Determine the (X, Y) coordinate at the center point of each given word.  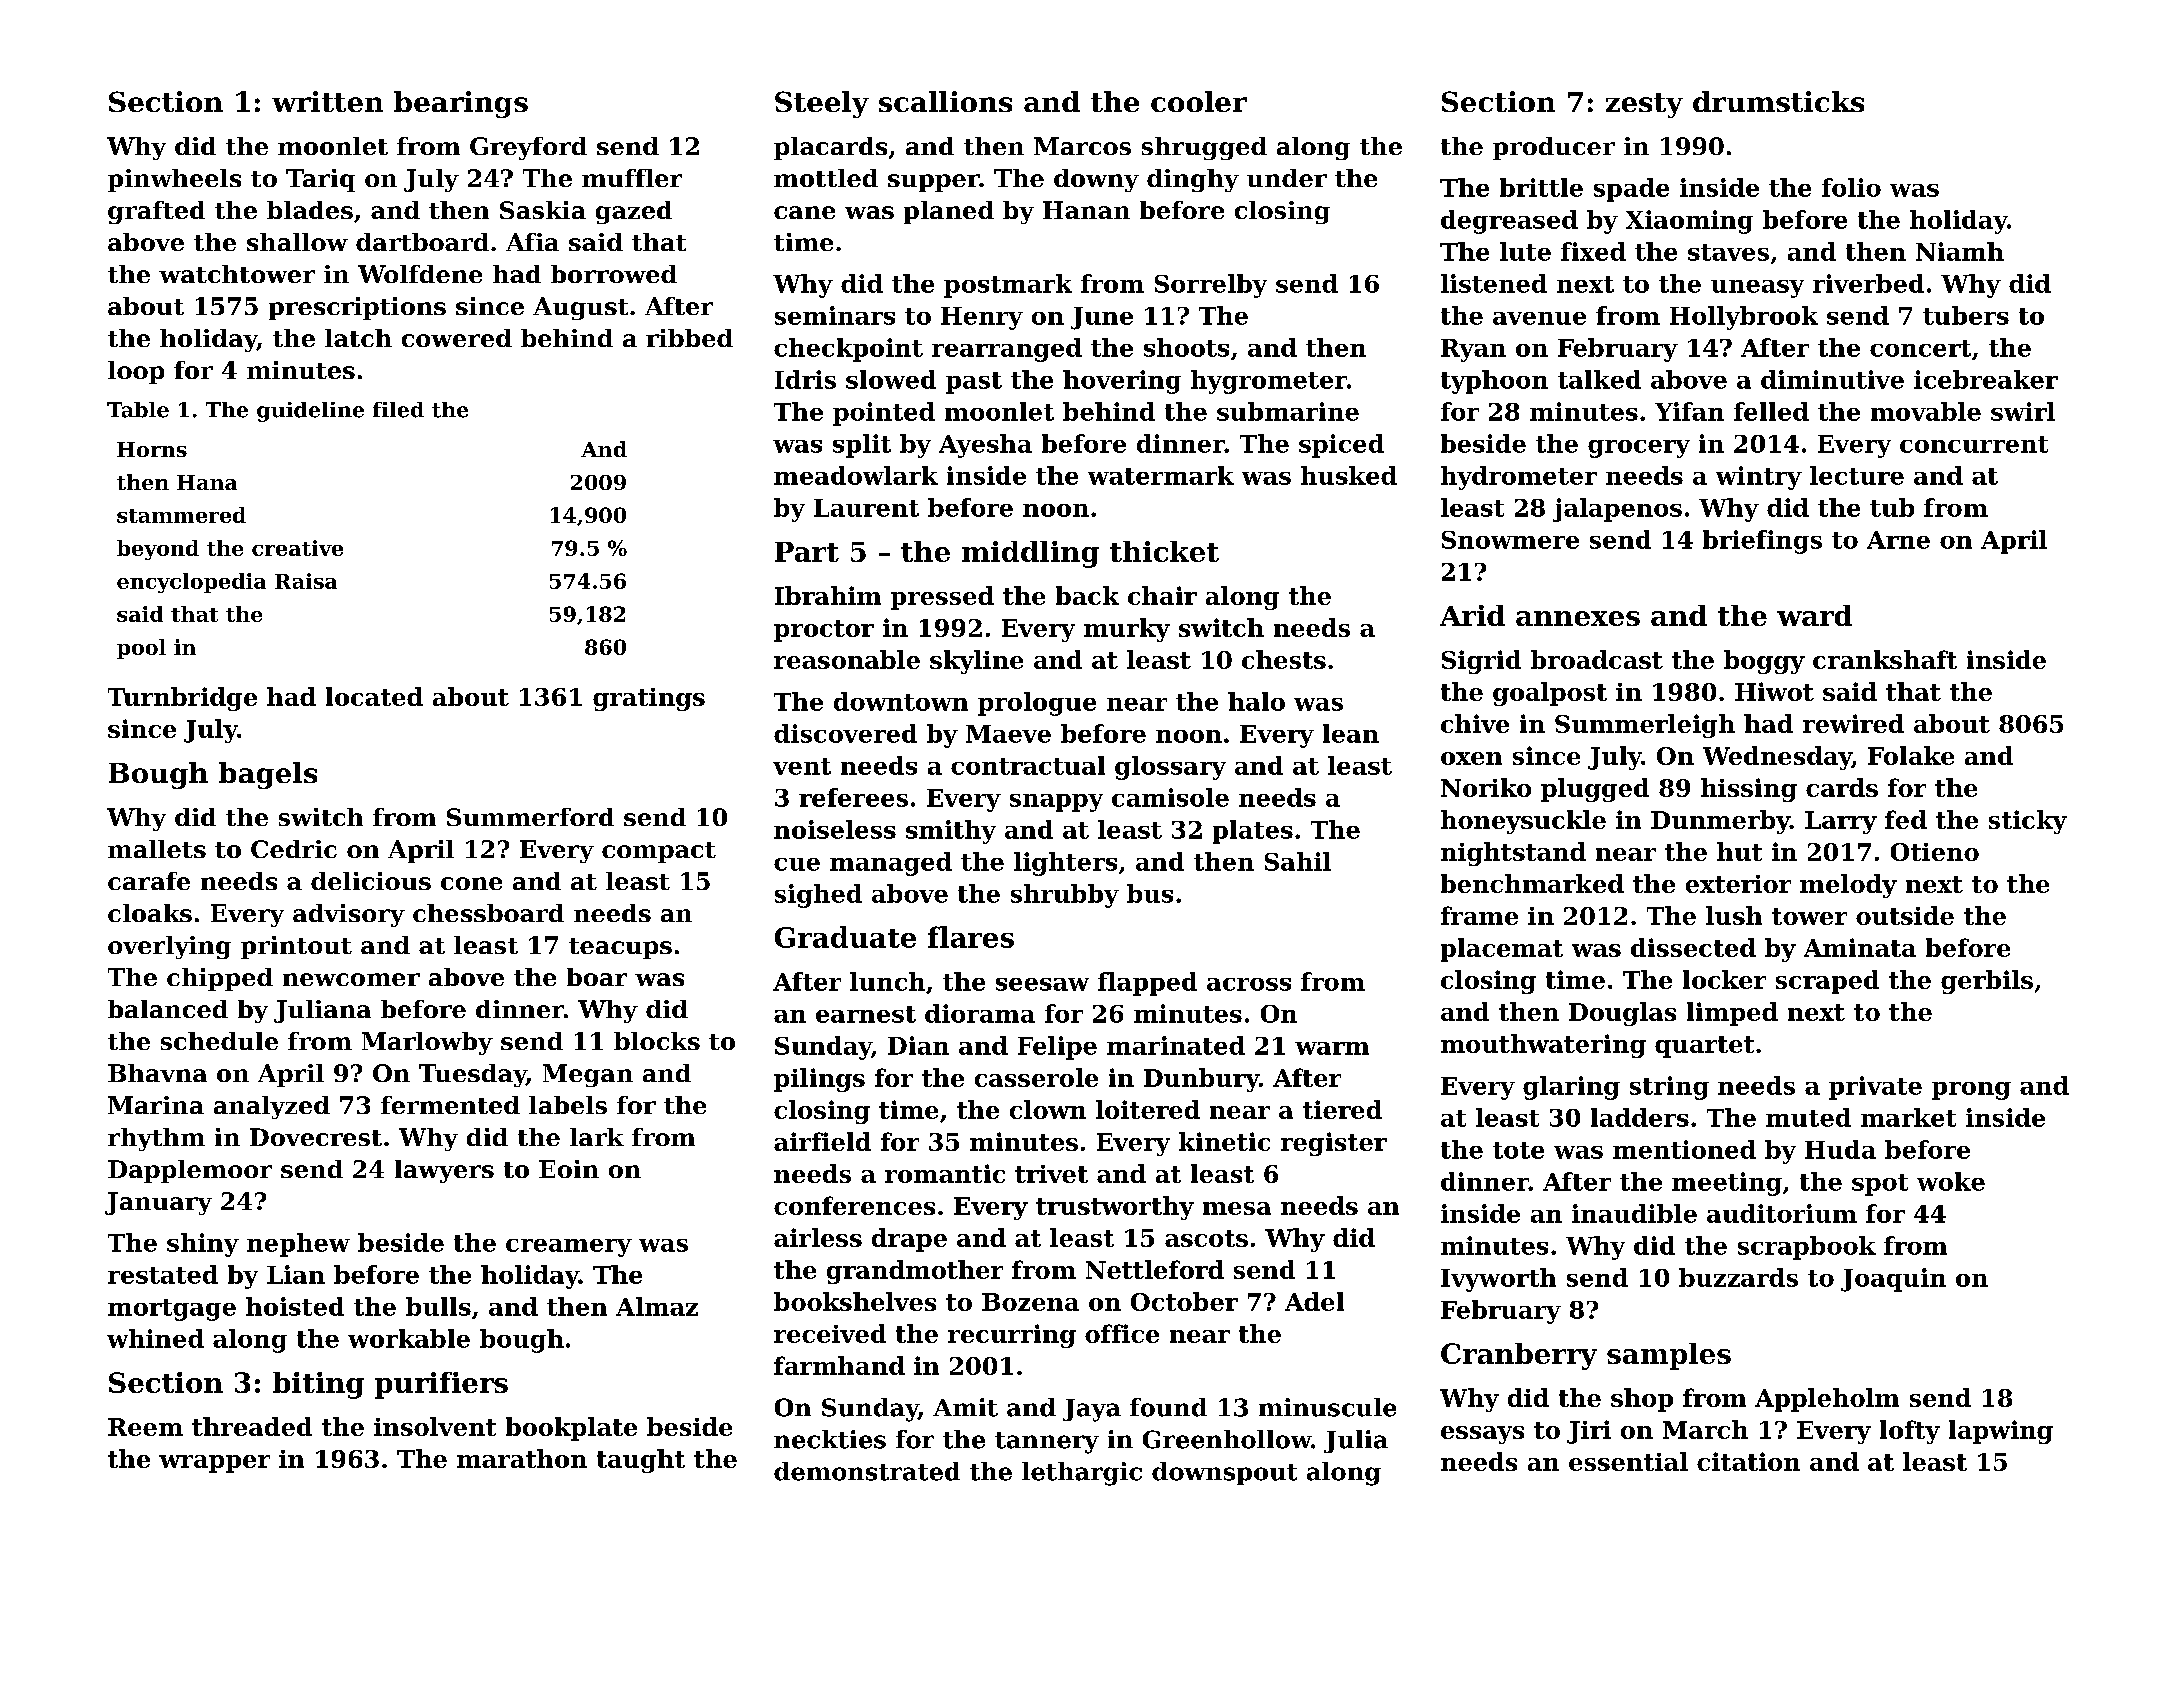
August (580, 308)
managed (891, 864)
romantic (945, 1173)
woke (1951, 1181)
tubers (1966, 315)
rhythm (156, 1139)
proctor (824, 631)
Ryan (1473, 350)
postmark (1008, 286)
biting (318, 1385)
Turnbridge (182, 699)
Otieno (1935, 852)
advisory (349, 915)
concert (1920, 348)
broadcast (1597, 659)
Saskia (543, 210)
